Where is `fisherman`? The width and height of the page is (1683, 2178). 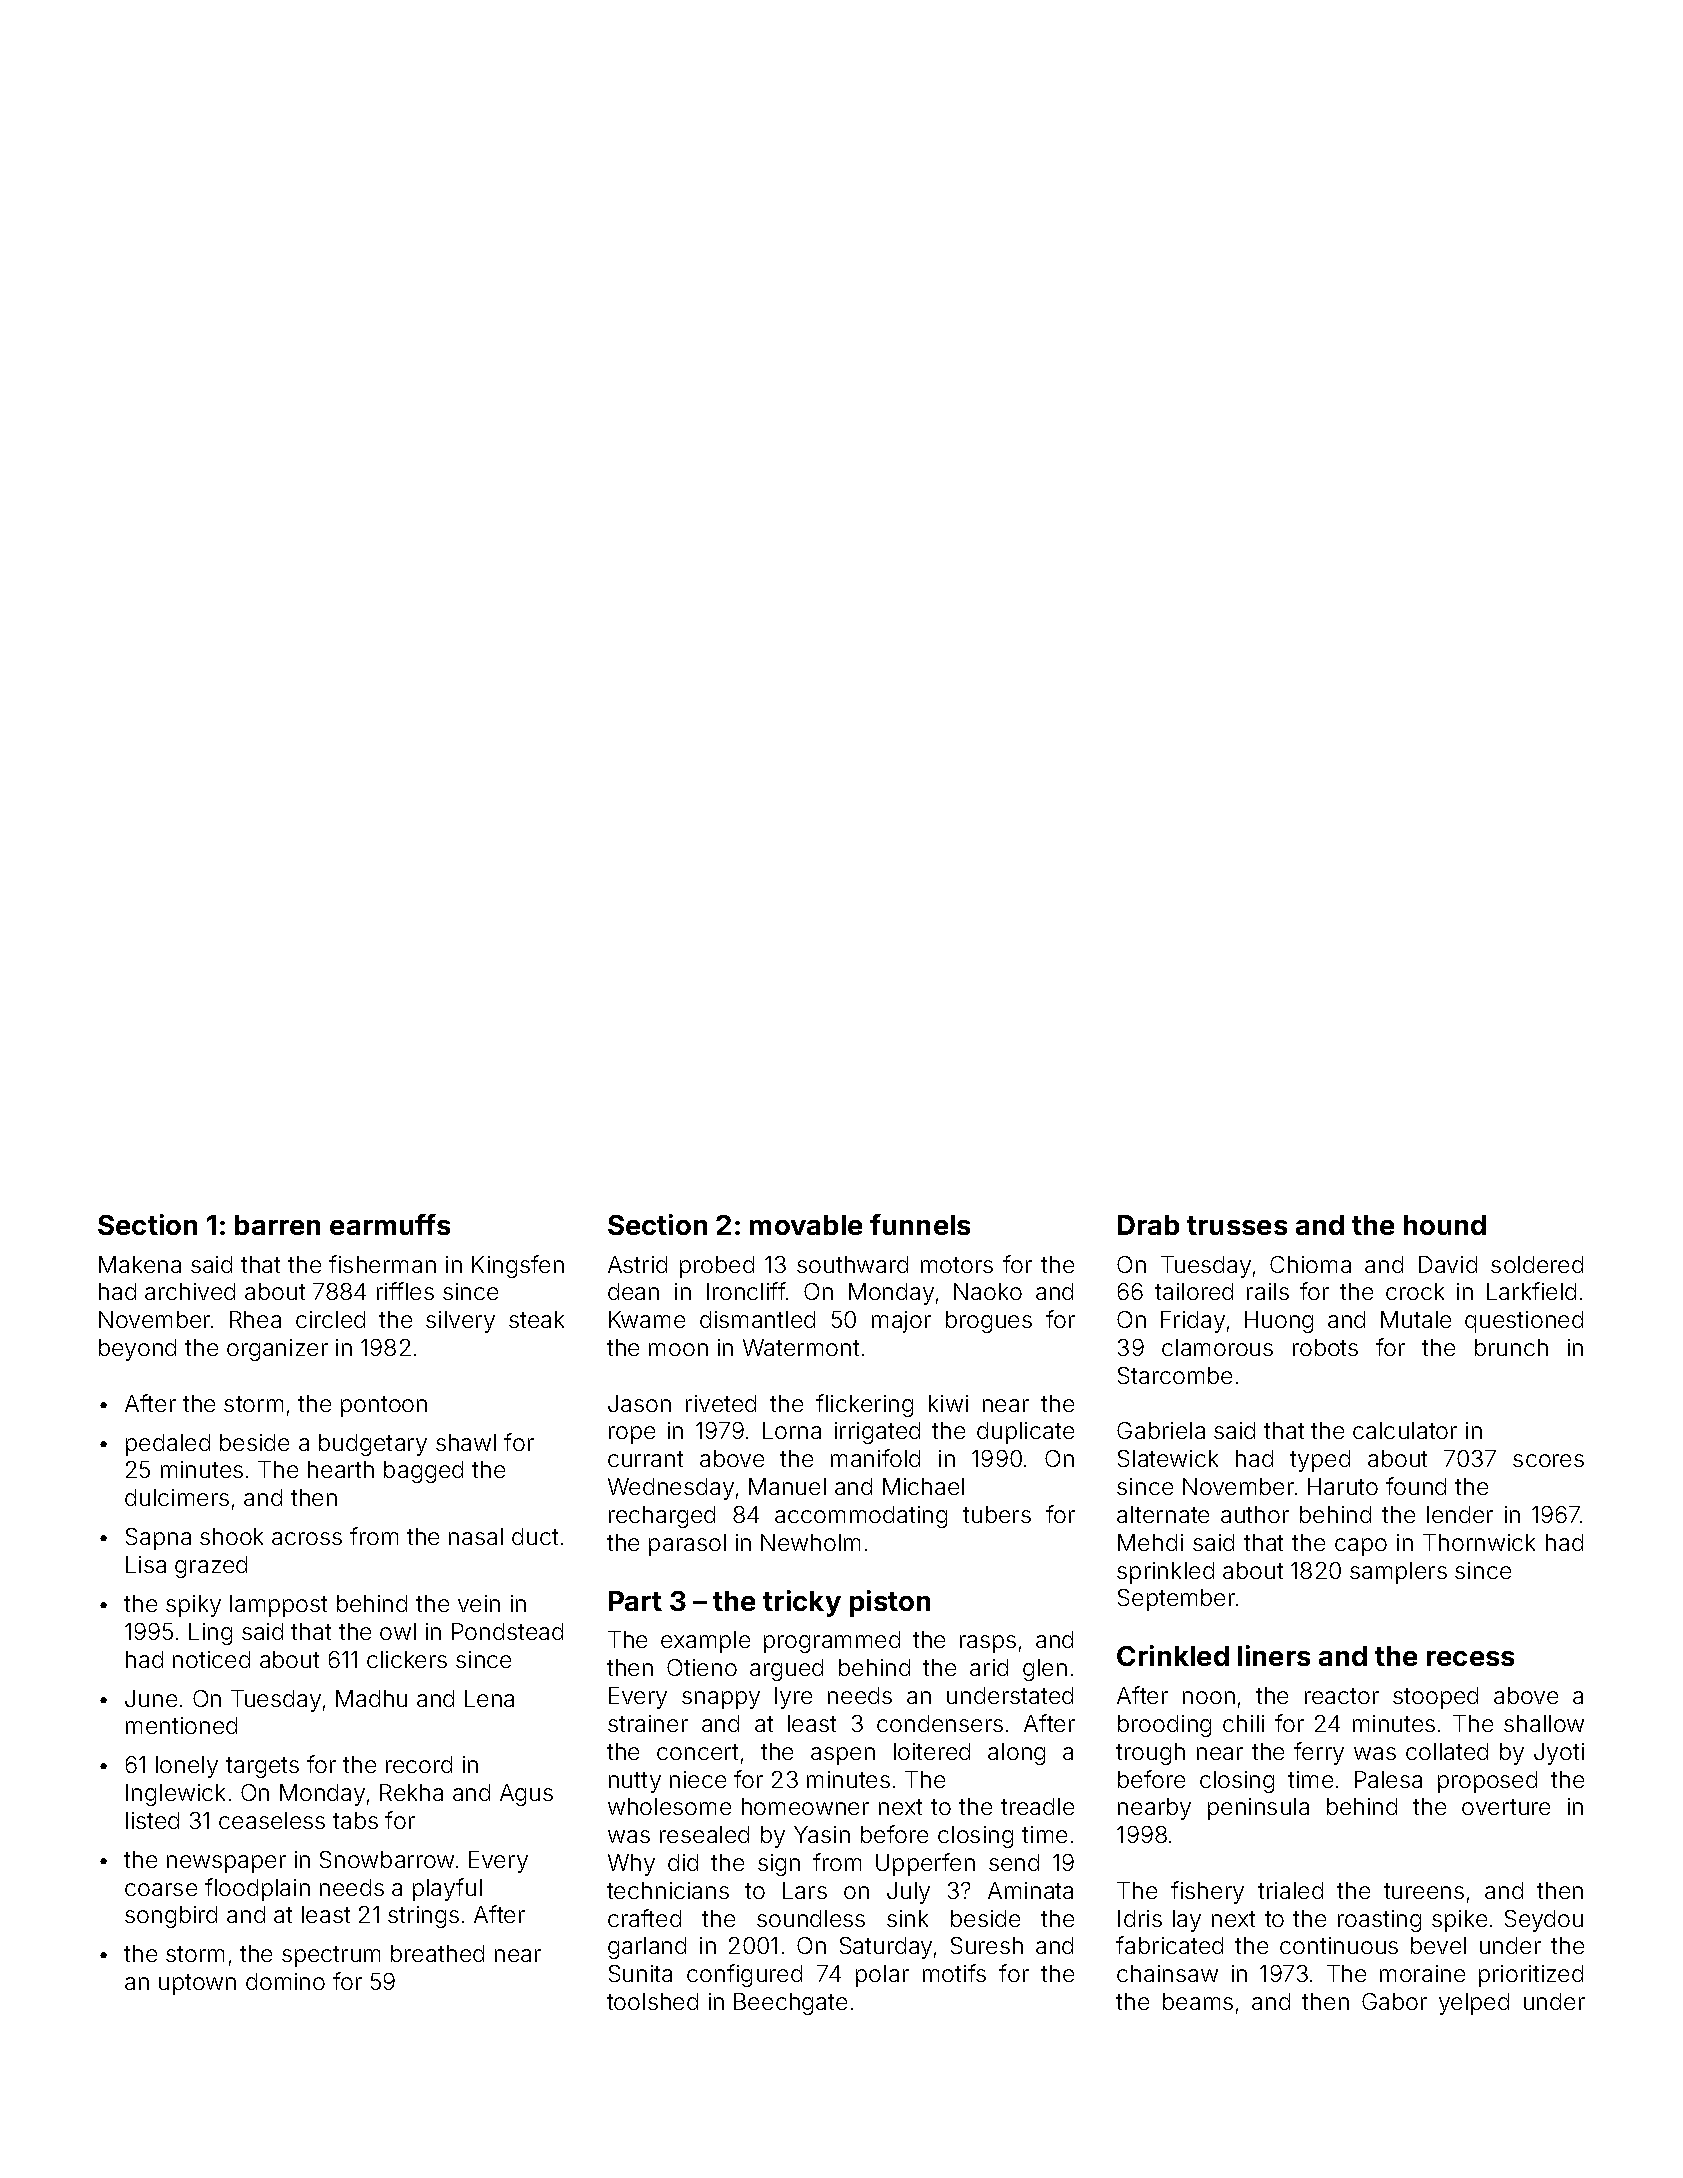
fisherman is located at coordinates (382, 1264).
